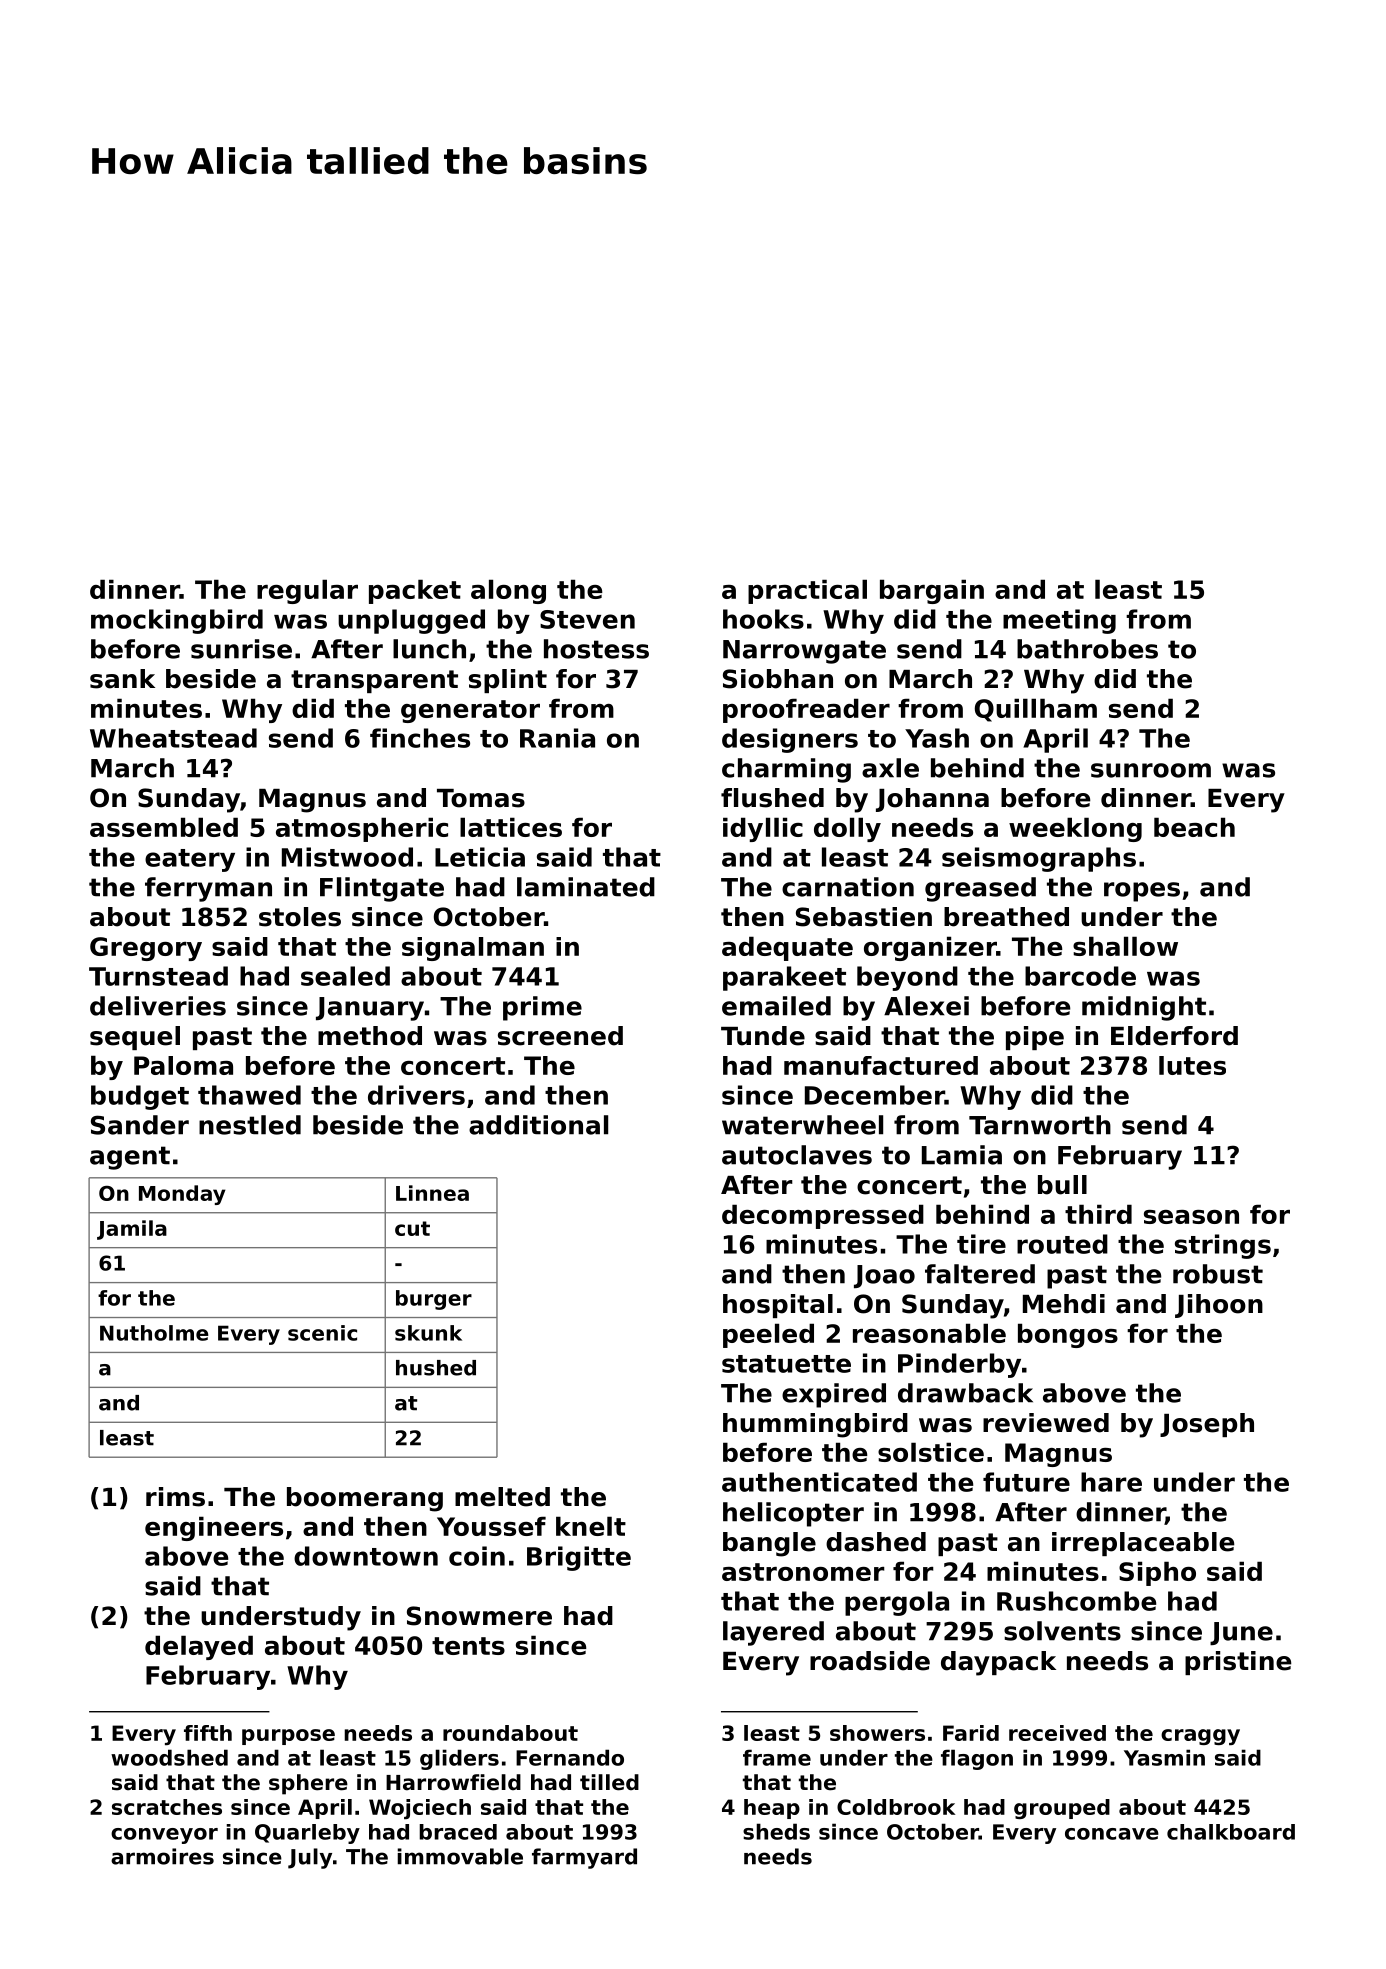 The height and width of the screenshot is (1969, 1386). Describe the element at coordinates (169, 1757) in the screenshot. I see `woodshed` at that location.
